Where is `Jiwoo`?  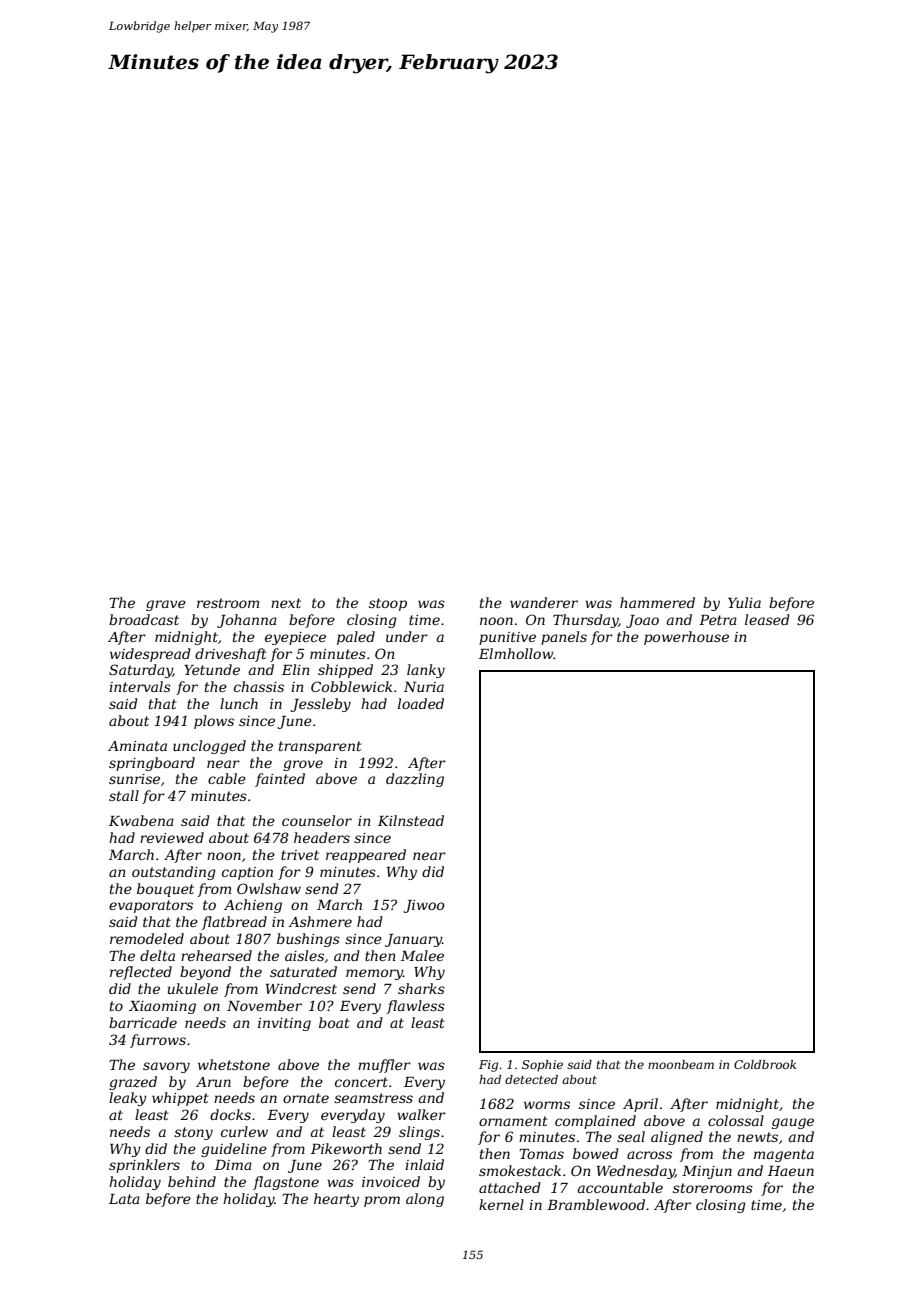
Jiwoo is located at coordinates (423, 906).
